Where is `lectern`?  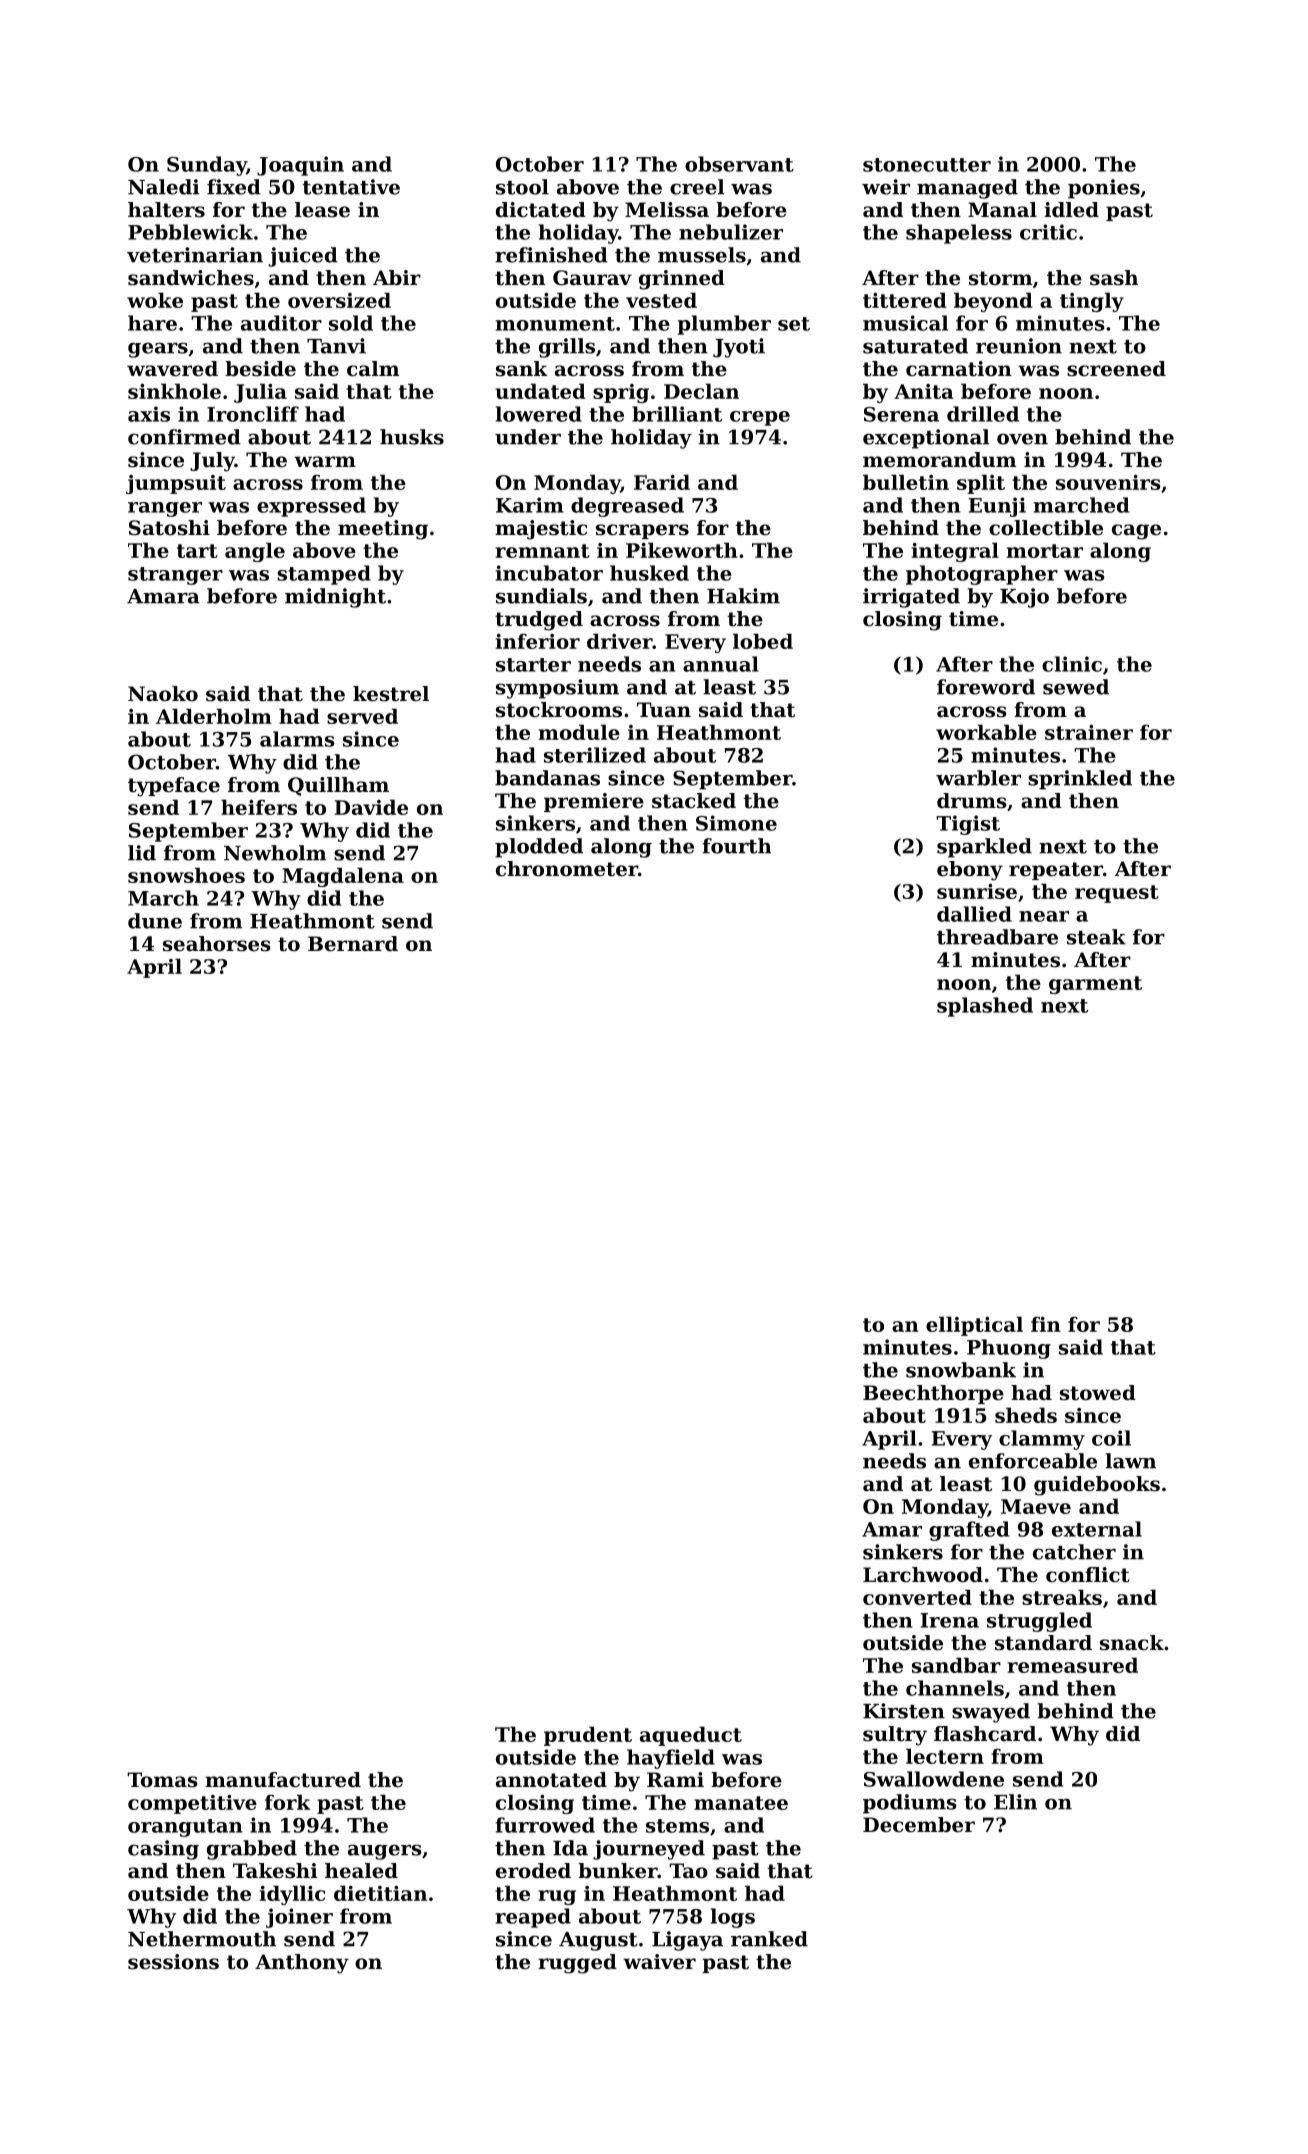 lectern is located at coordinates (945, 1756).
